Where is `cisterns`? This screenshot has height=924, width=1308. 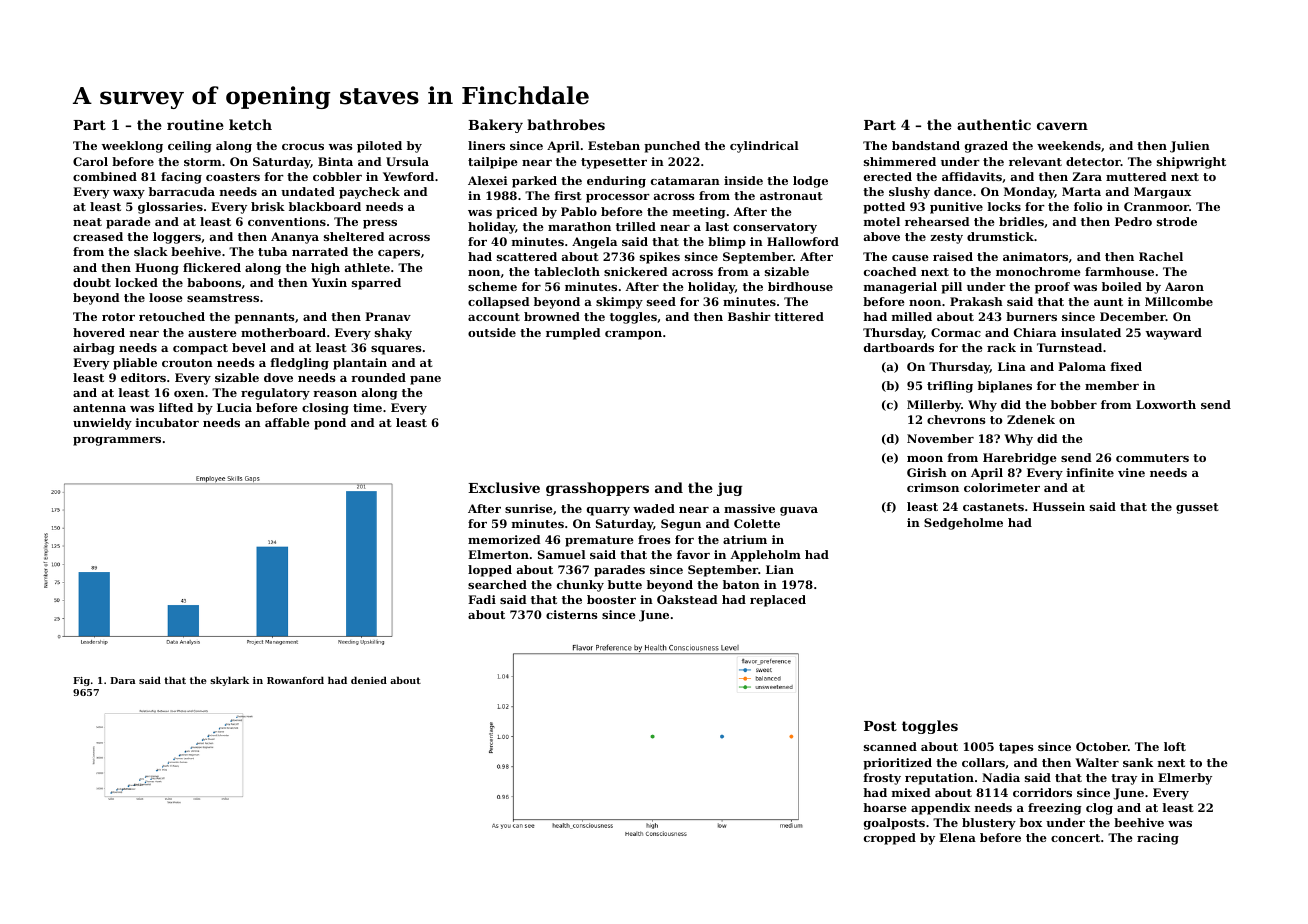
cisterns is located at coordinates (572, 614).
